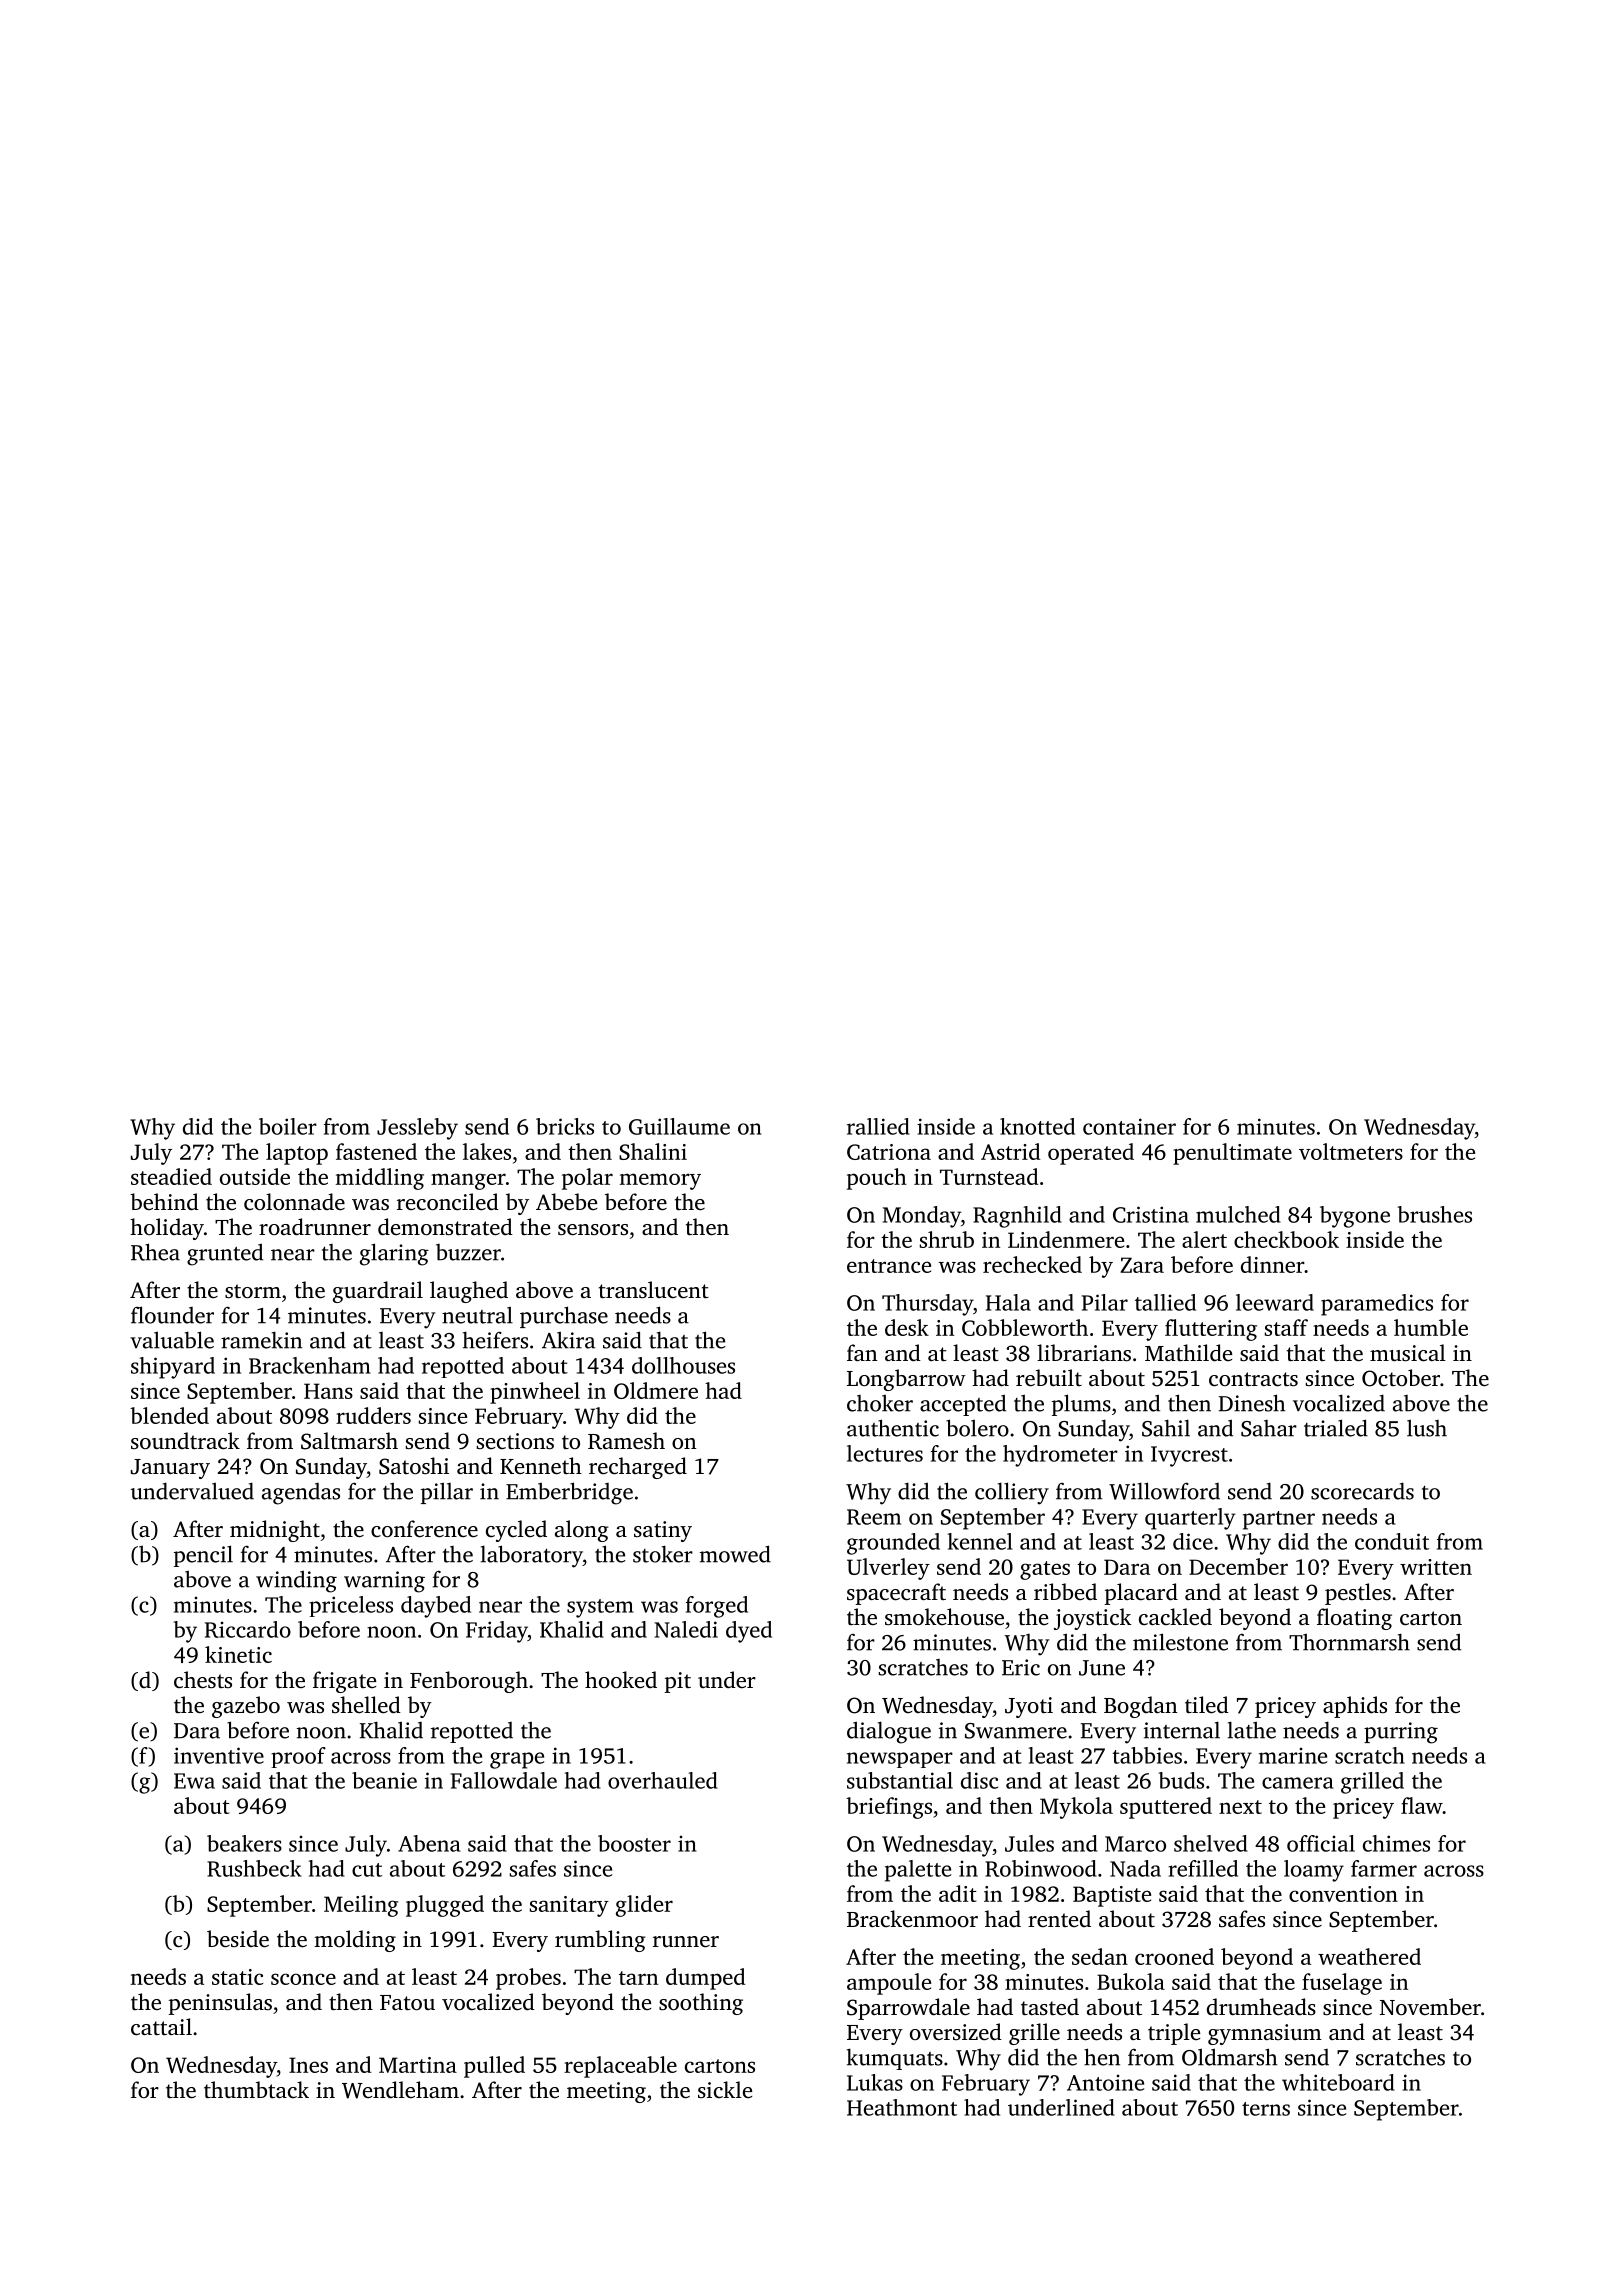  What do you see at coordinates (620, 2067) in the screenshot?
I see `replaceable` at bounding box center [620, 2067].
